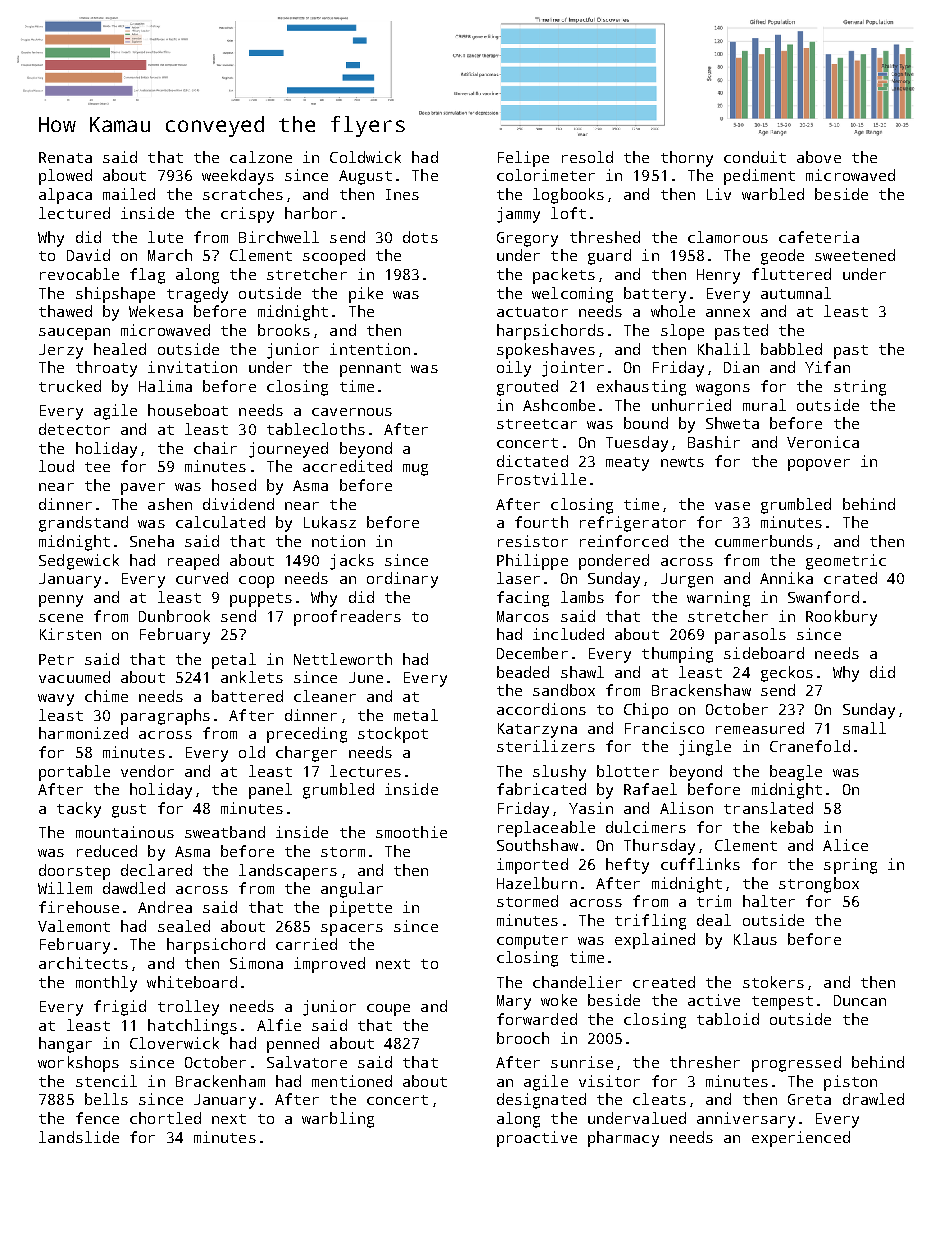 This screenshot has height=1233, width=952. Describe the element at coordinates (623, 1139) in the screenshot. I see `pharmacy` at that location.
